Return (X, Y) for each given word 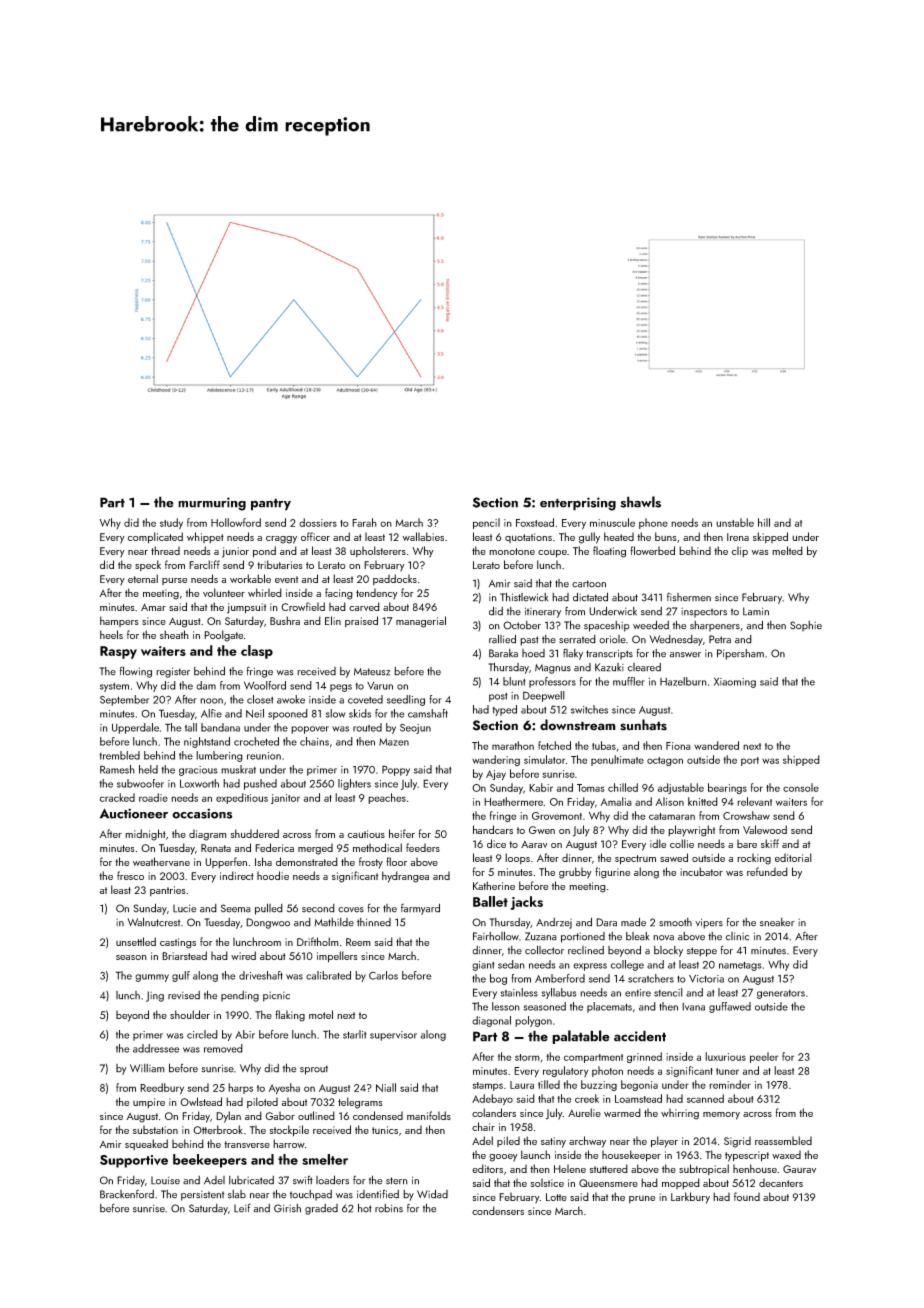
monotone (512, 551)
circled (202, 1034)
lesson (506, 1006)
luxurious (725, 1056)
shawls (640, 502)
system (114, 687)
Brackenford (127, 1194)
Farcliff (204, 564)
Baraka (503, 653)
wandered (716, 745)
